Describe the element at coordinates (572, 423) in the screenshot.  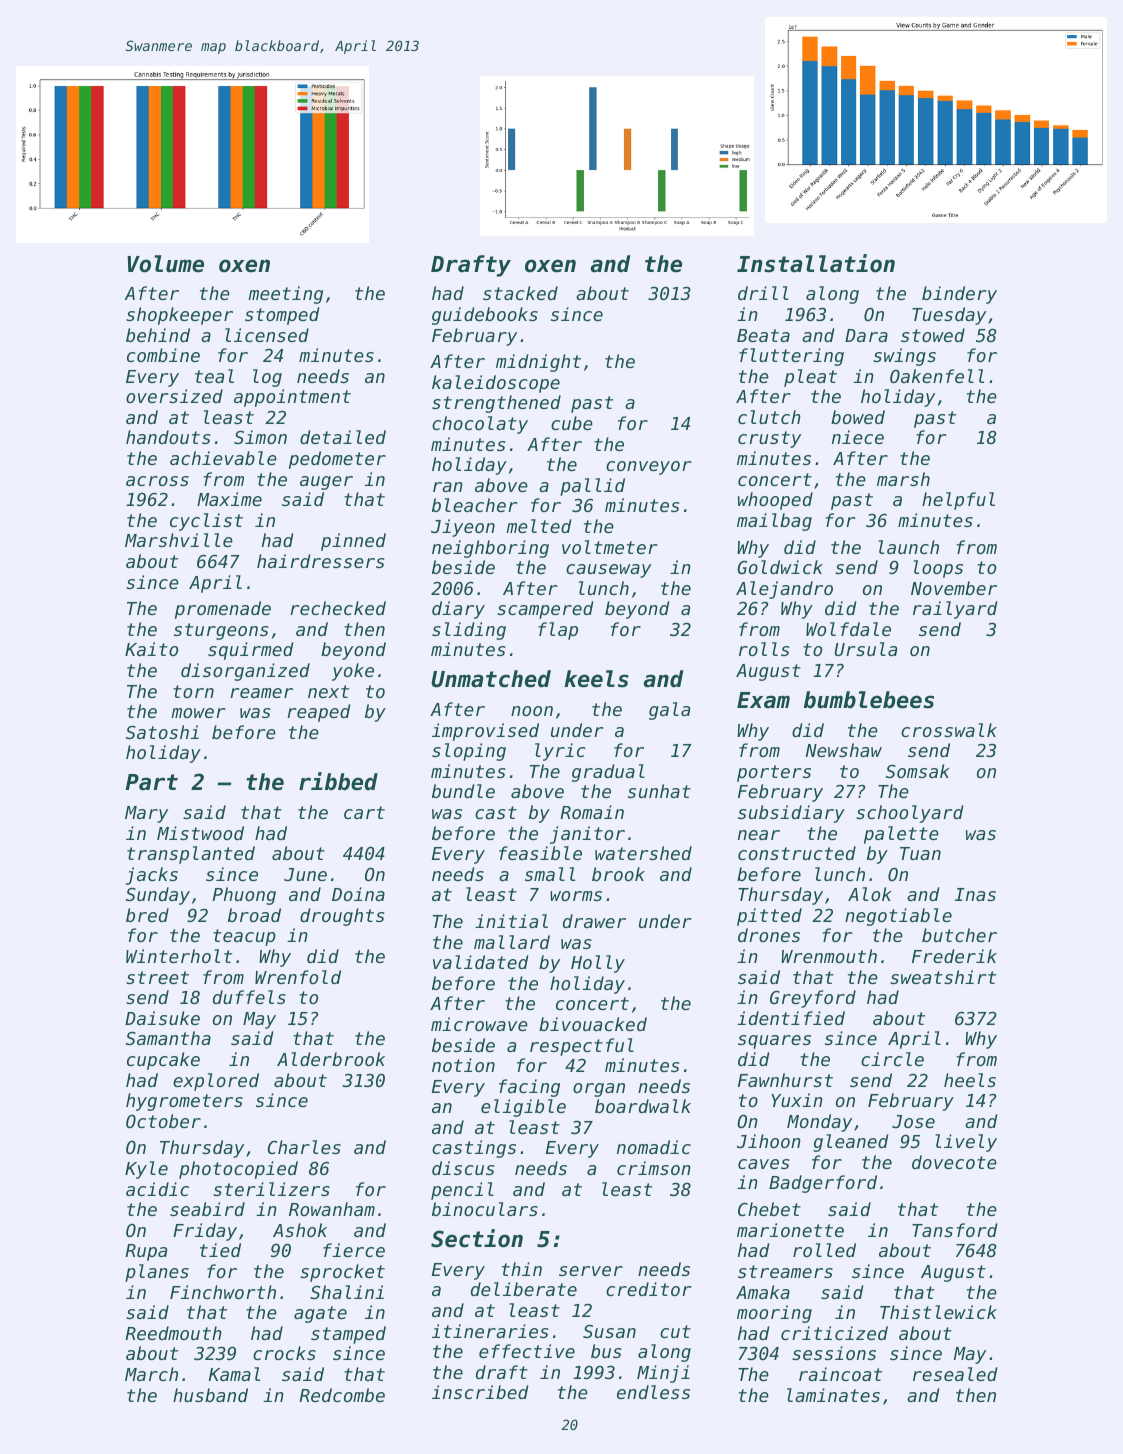
I see `cube` at that location.
